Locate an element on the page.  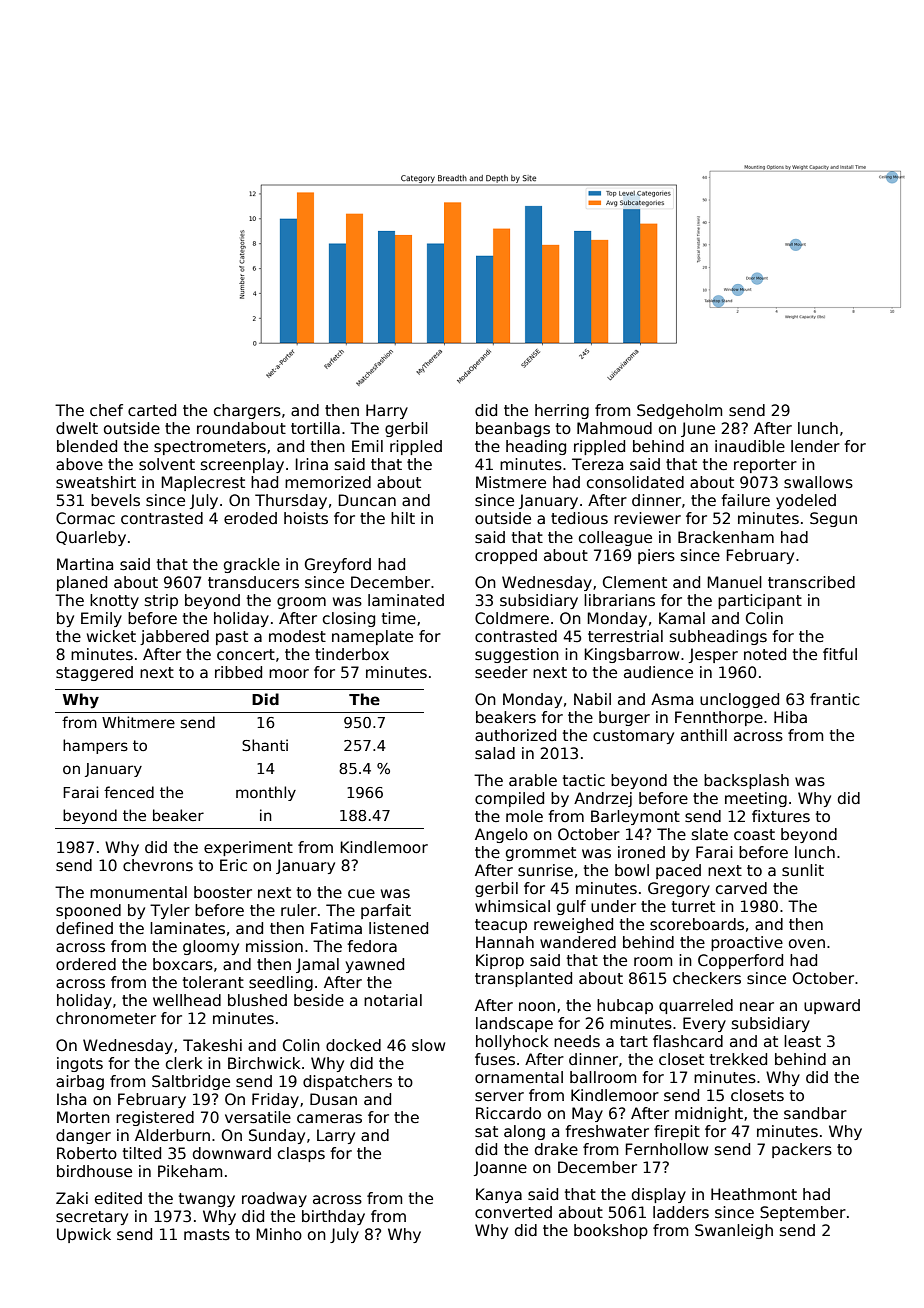
Minho is located at coordinates (279, 1234).
